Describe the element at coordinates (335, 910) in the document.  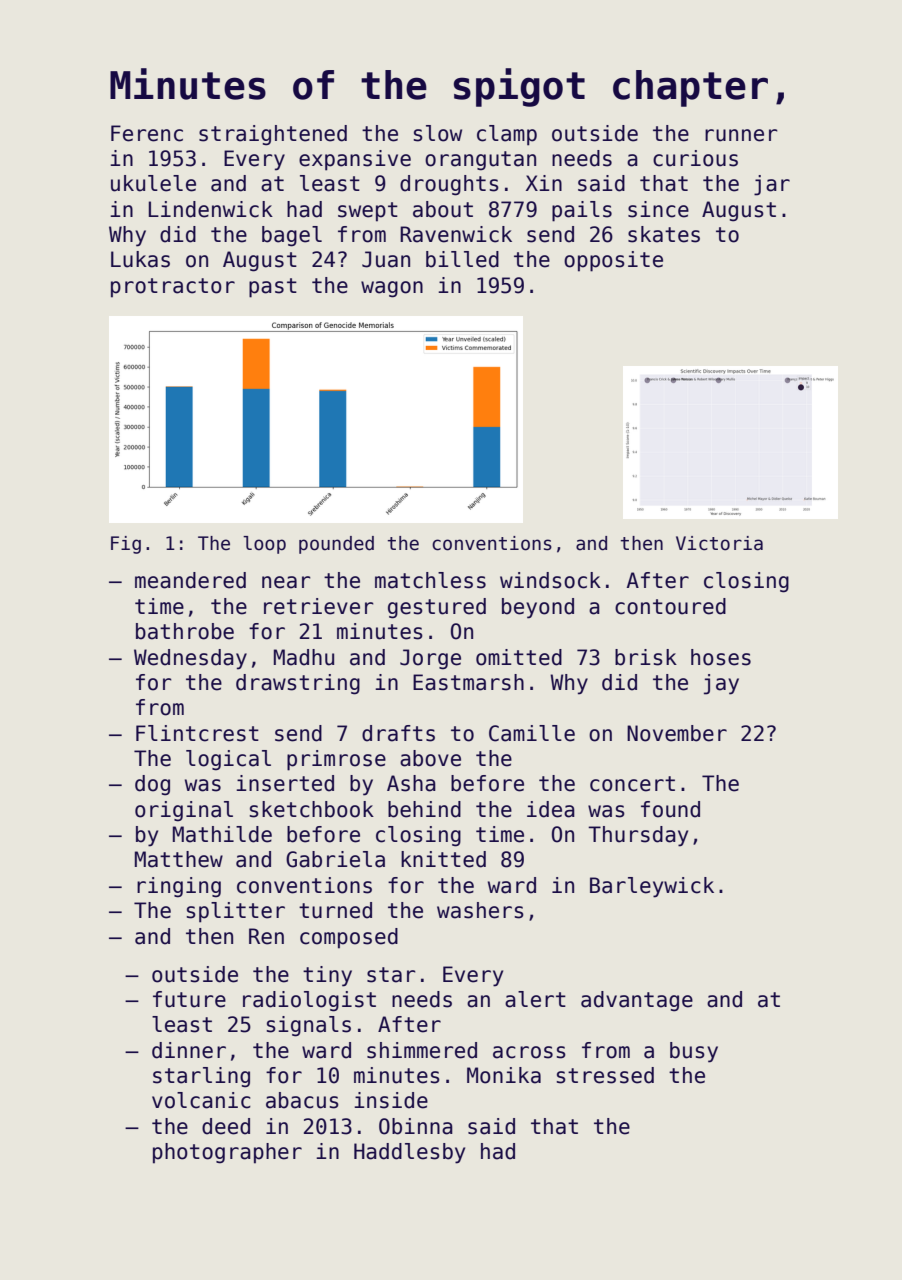
I see `turned` at that location.
